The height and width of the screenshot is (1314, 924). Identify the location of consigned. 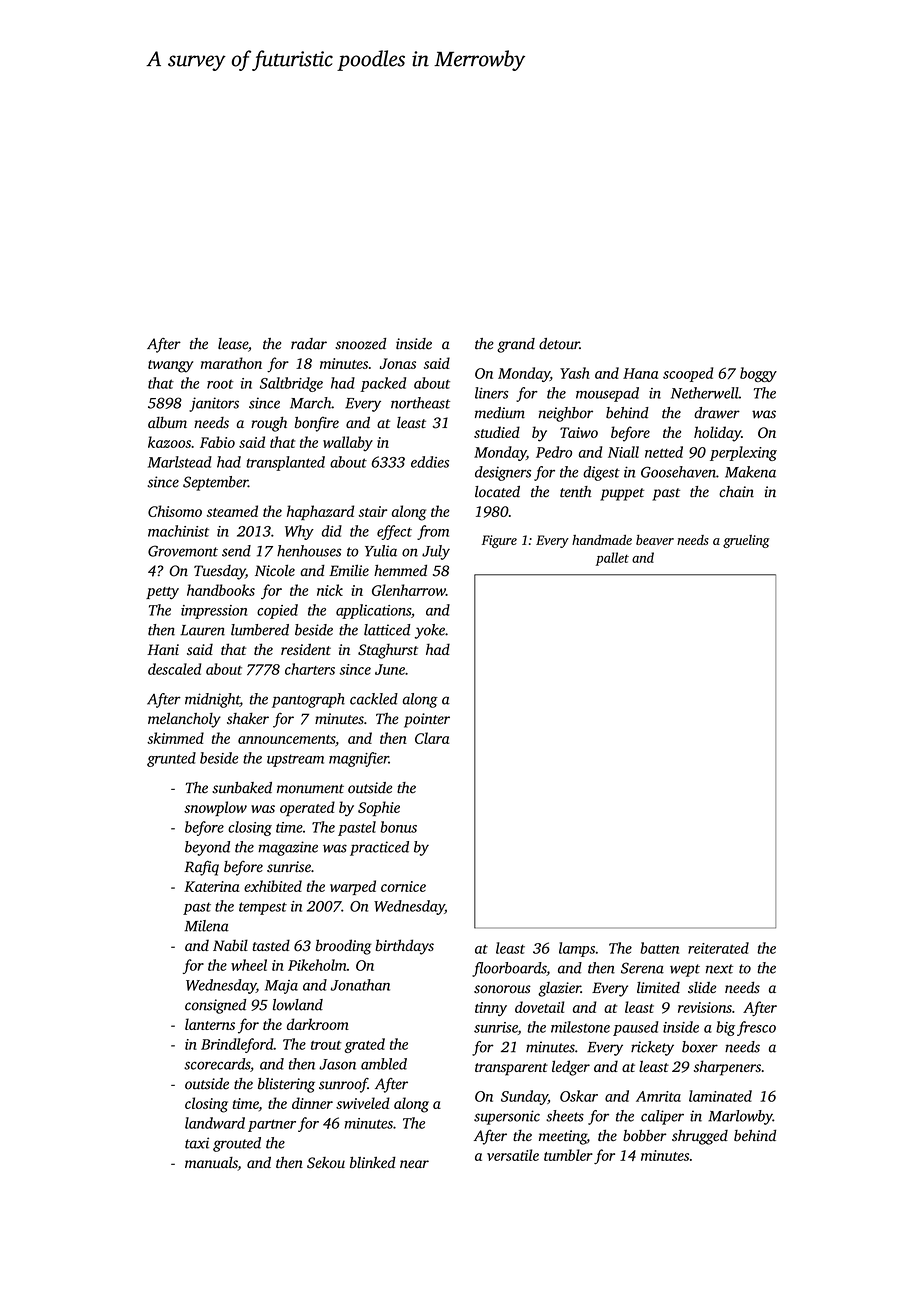
(215, 1006).
